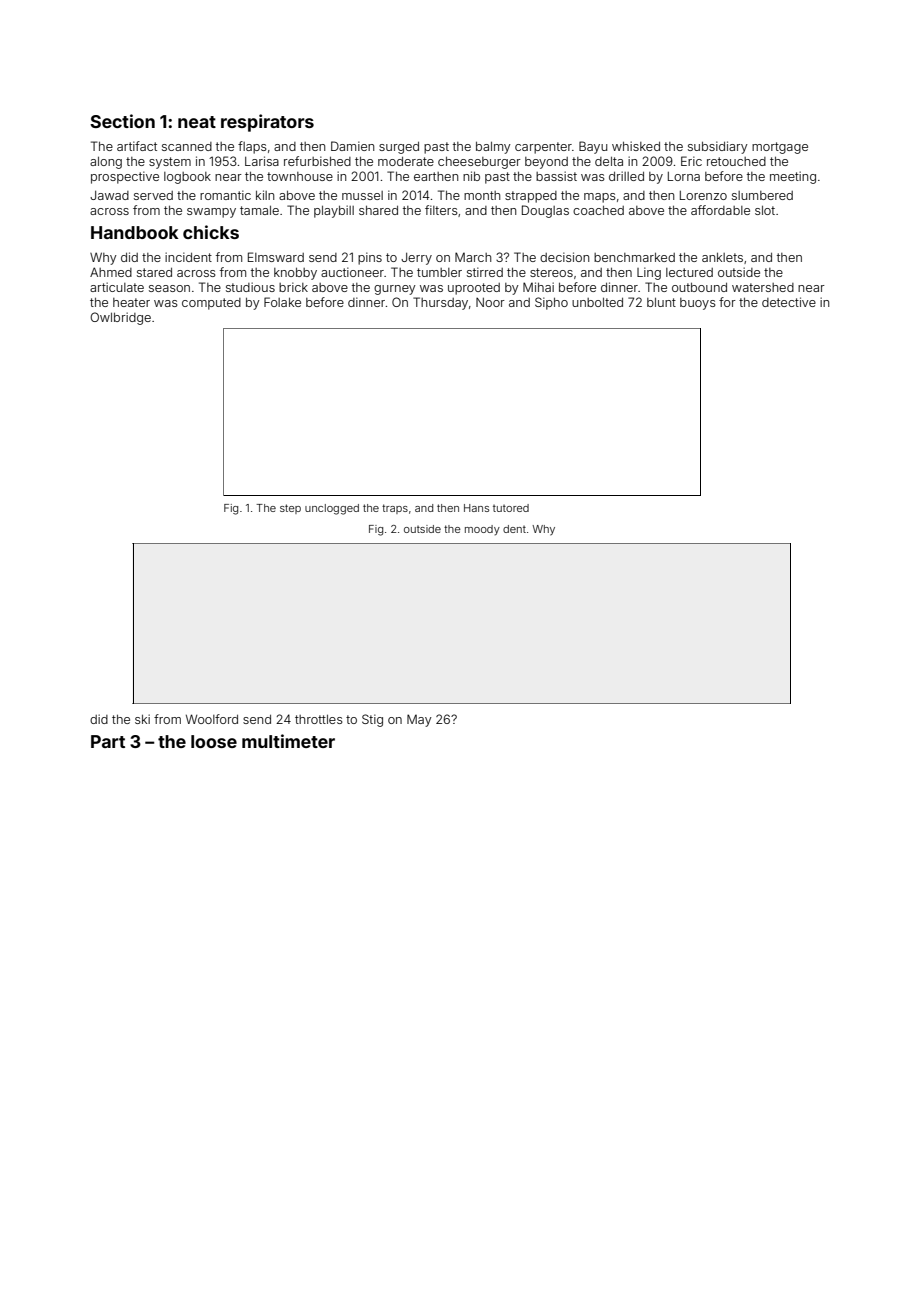  I want to click on unclogged, so click(332, 509).
